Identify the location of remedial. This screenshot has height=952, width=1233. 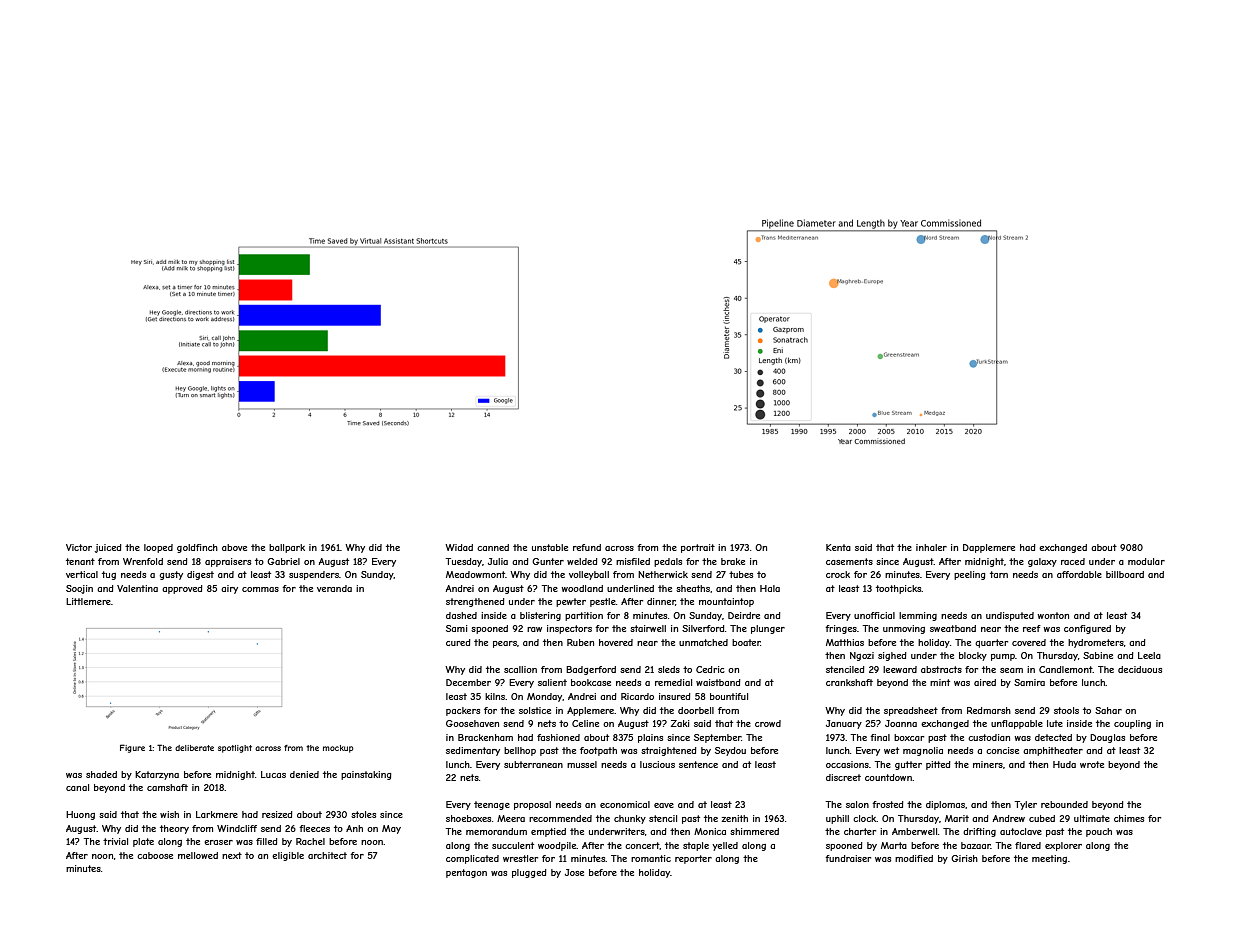
(673, 682).
